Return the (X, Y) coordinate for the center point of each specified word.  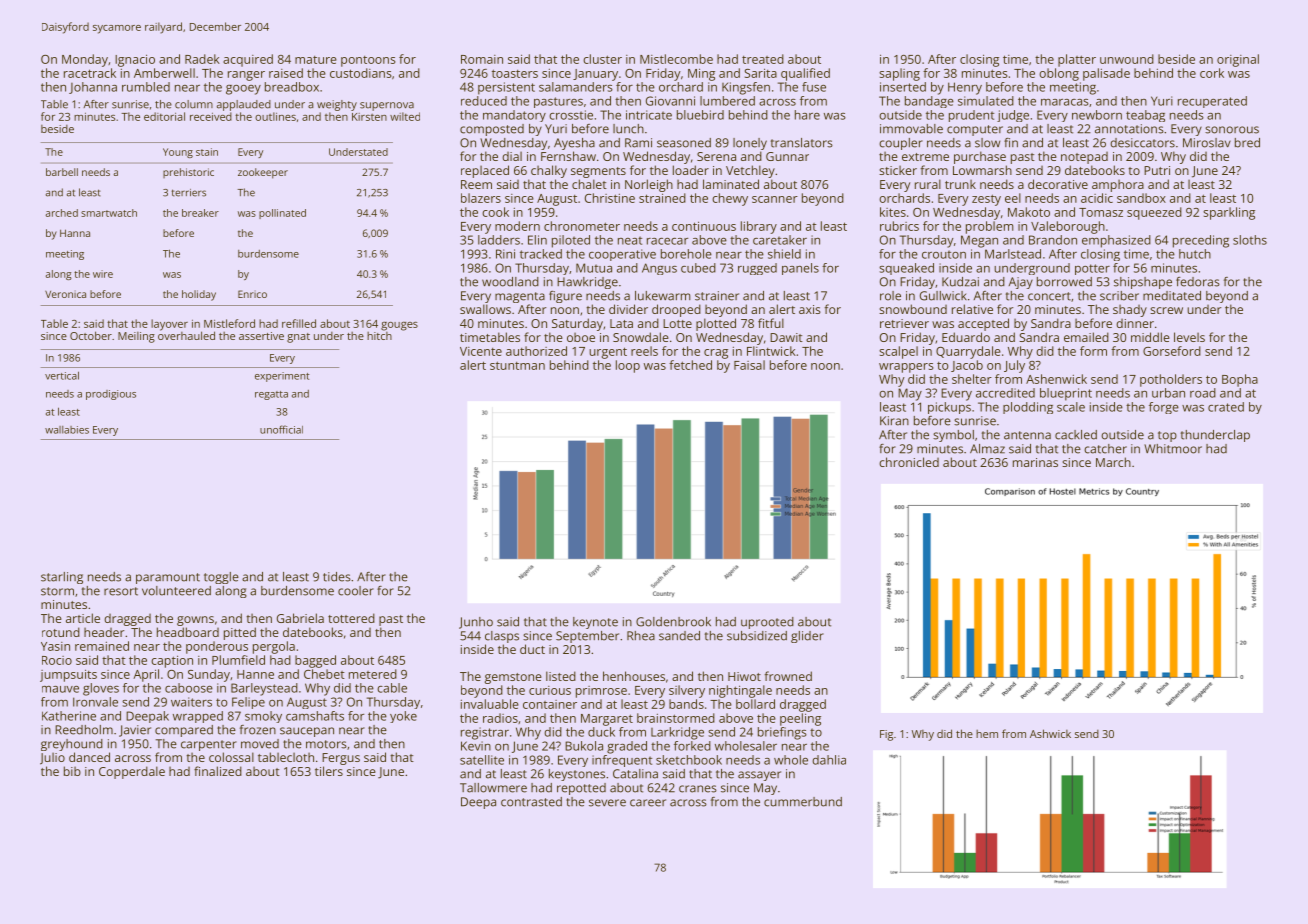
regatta (271, 395)
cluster (602, 59)
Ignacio (135, 60)
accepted (983, 324)
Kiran (894, 421)
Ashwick (1050, 733)
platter (1077, 60)
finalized (218, 771)
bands (686, 704)
